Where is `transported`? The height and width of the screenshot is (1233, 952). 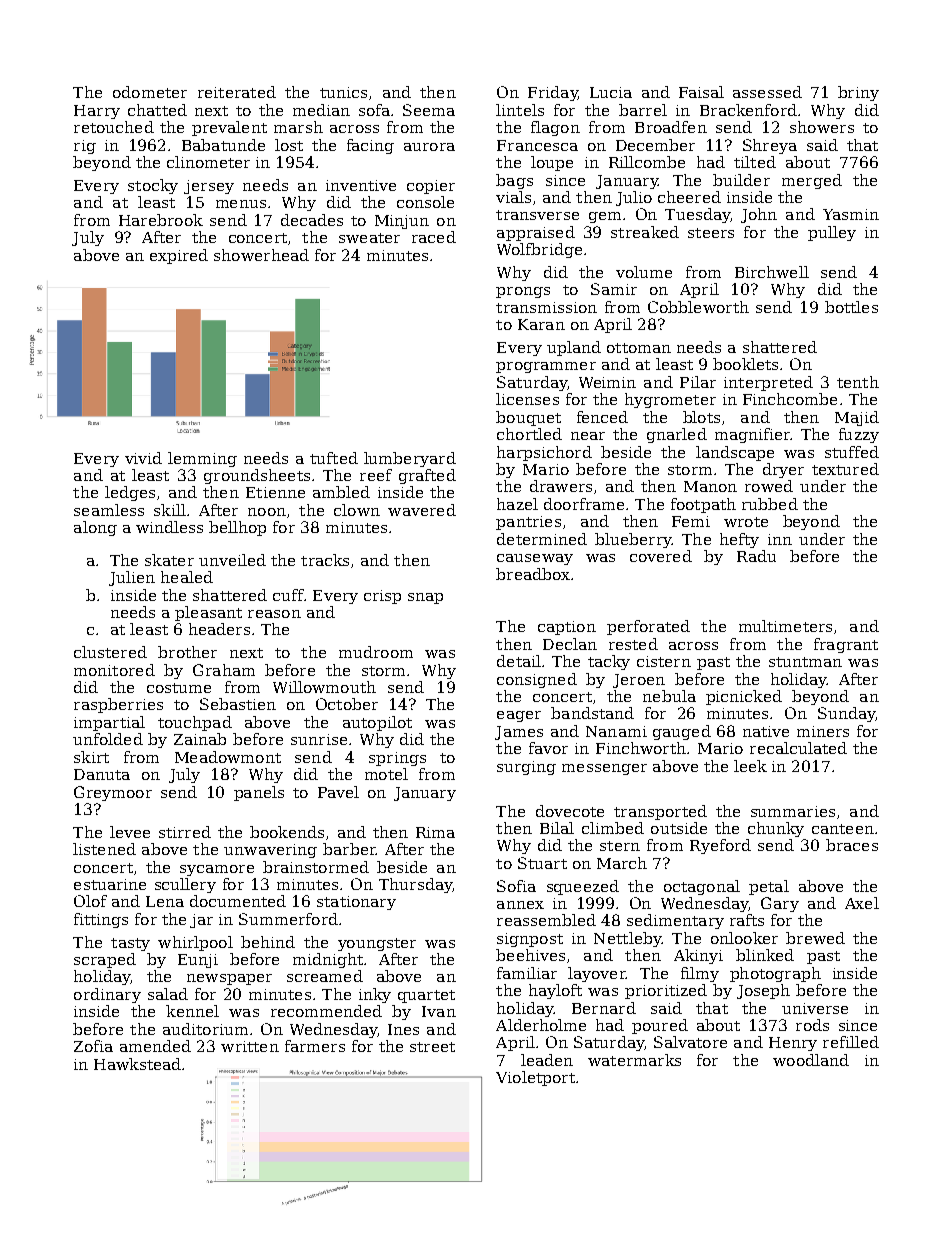
transported is located at coordinates (660, 812).
